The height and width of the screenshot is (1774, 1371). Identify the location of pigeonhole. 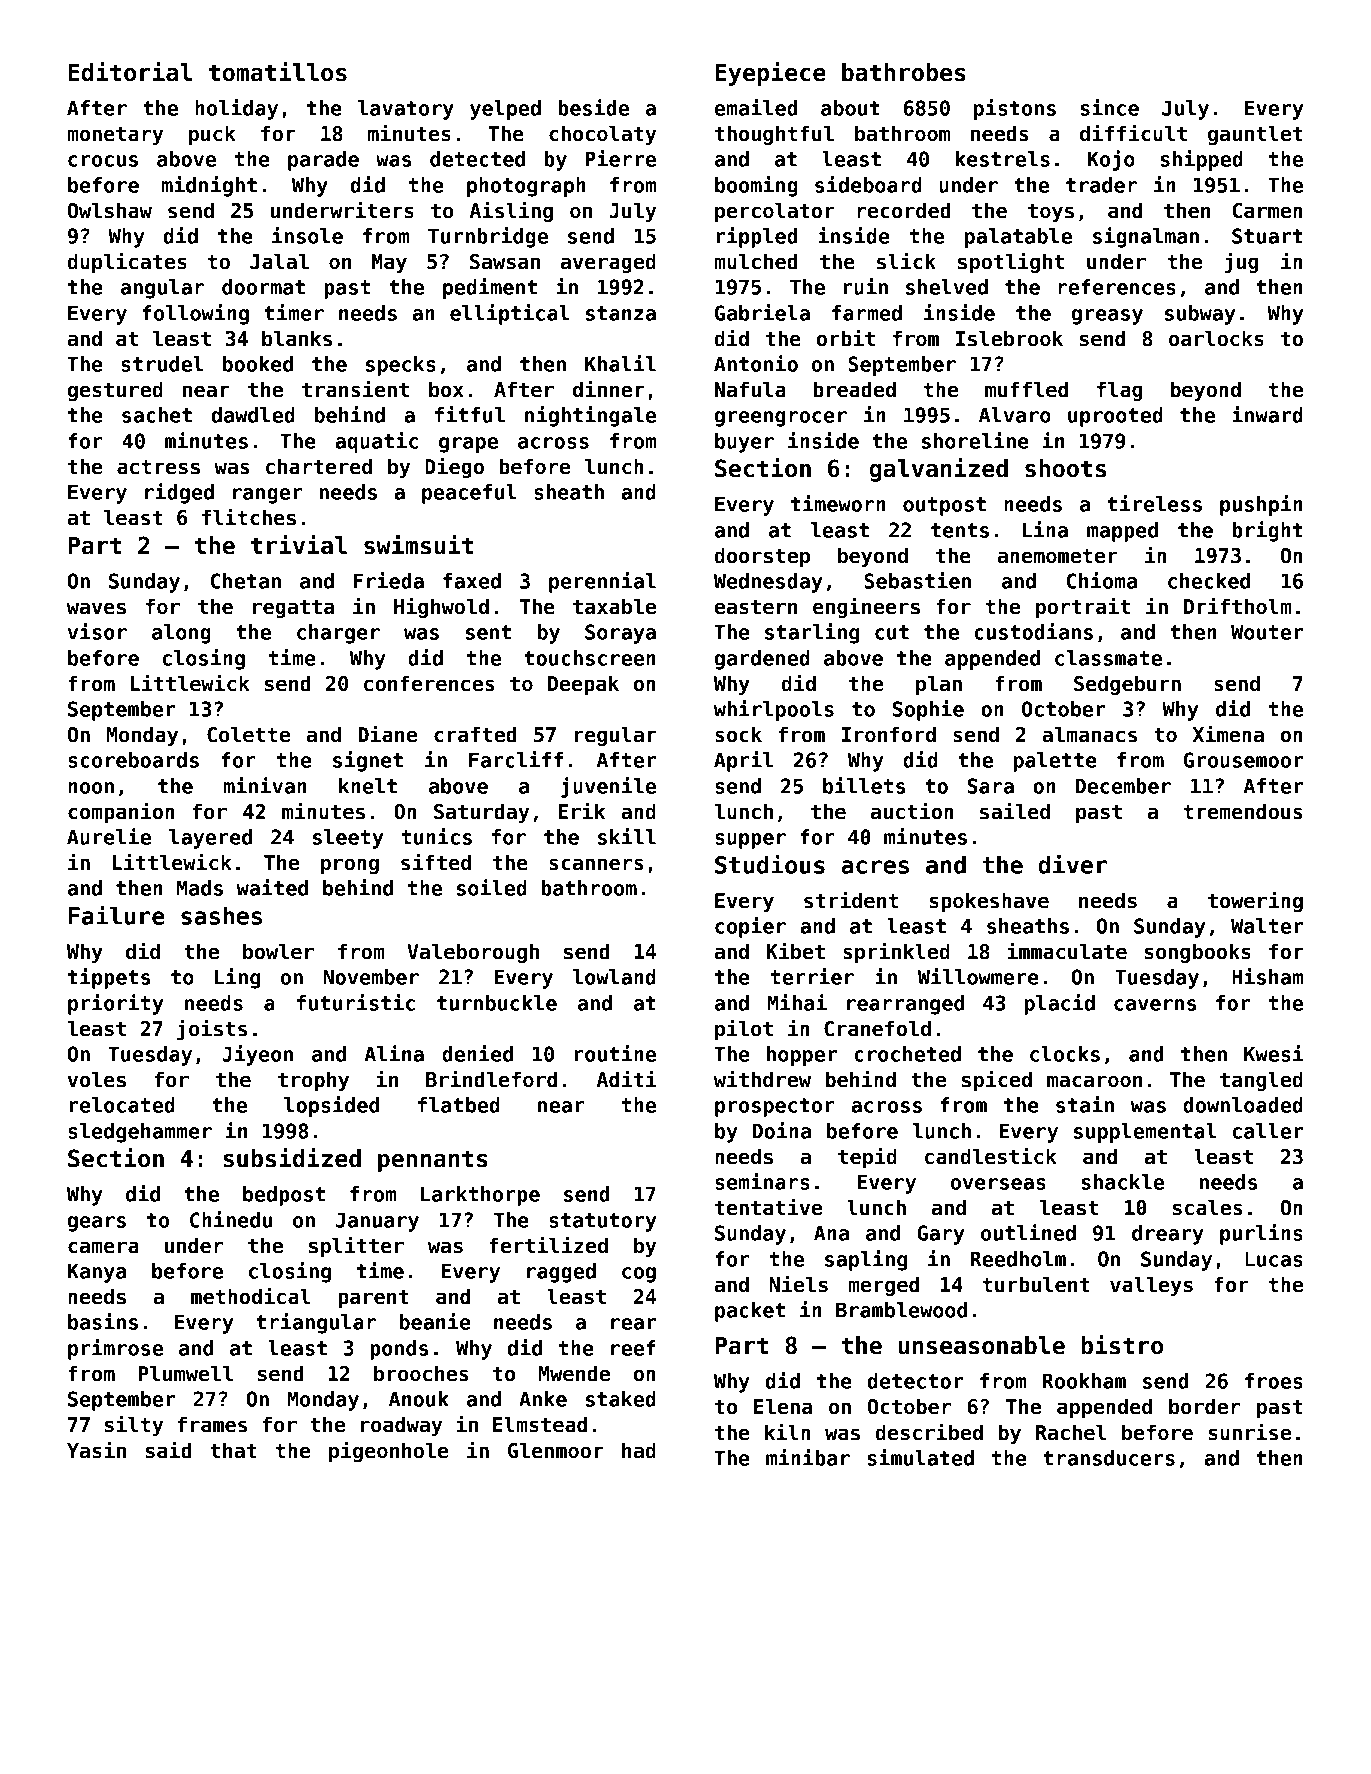
(389, 1451).
